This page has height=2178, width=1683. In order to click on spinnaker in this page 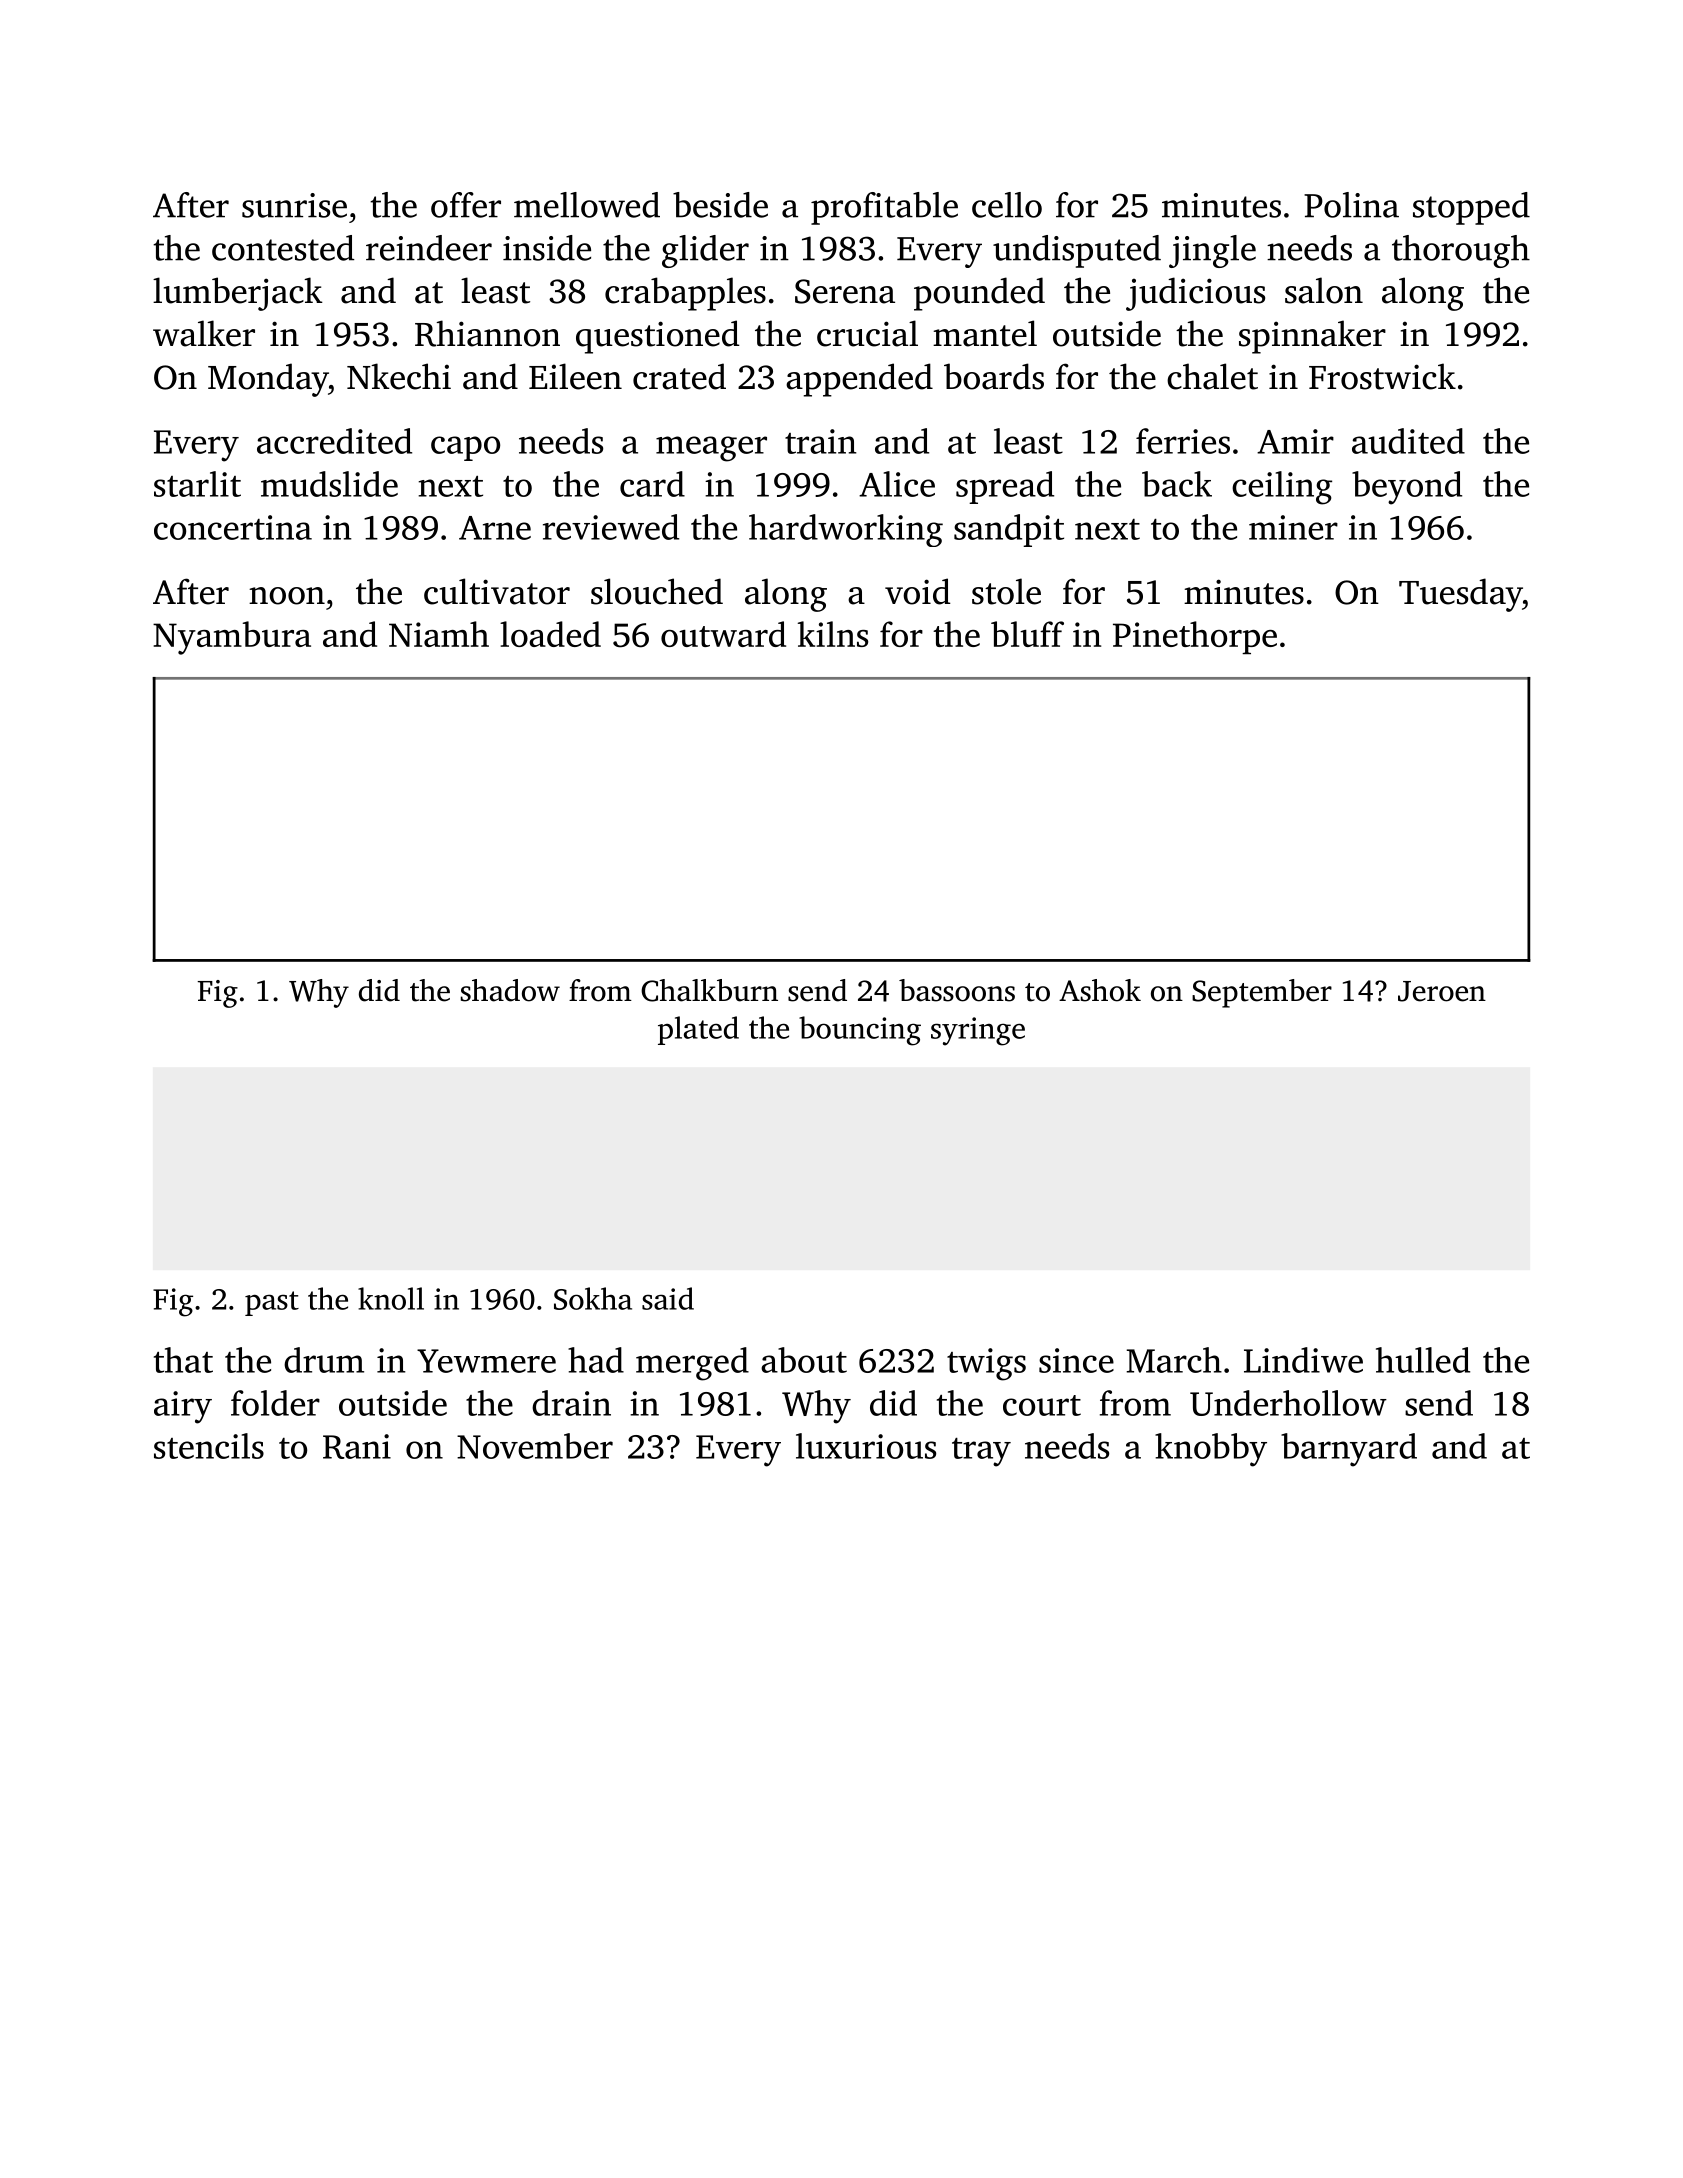, I will do `click(1312, 337)`.
